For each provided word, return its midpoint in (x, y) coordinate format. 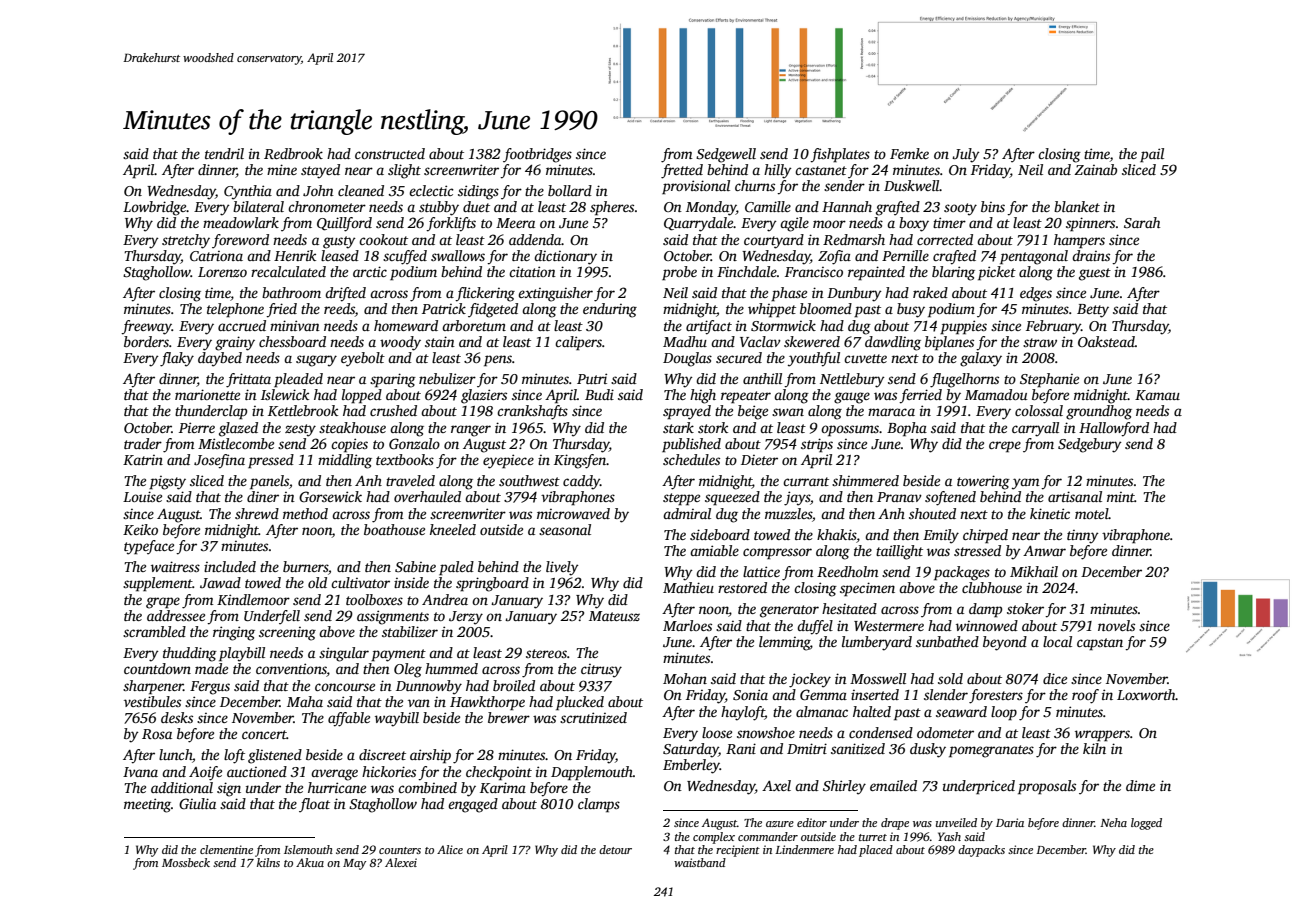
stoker (1025, 608)
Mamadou (996, 394)
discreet (382, 754)
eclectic (431, 190)
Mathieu (688, 587)
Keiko (140, 529)
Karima (503, 787)
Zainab (1095, 169)
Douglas (687, 359)
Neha (1113, 822)
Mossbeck (186, 862)
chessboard (292, 341)
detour (615, 849)
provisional (696, 187)
